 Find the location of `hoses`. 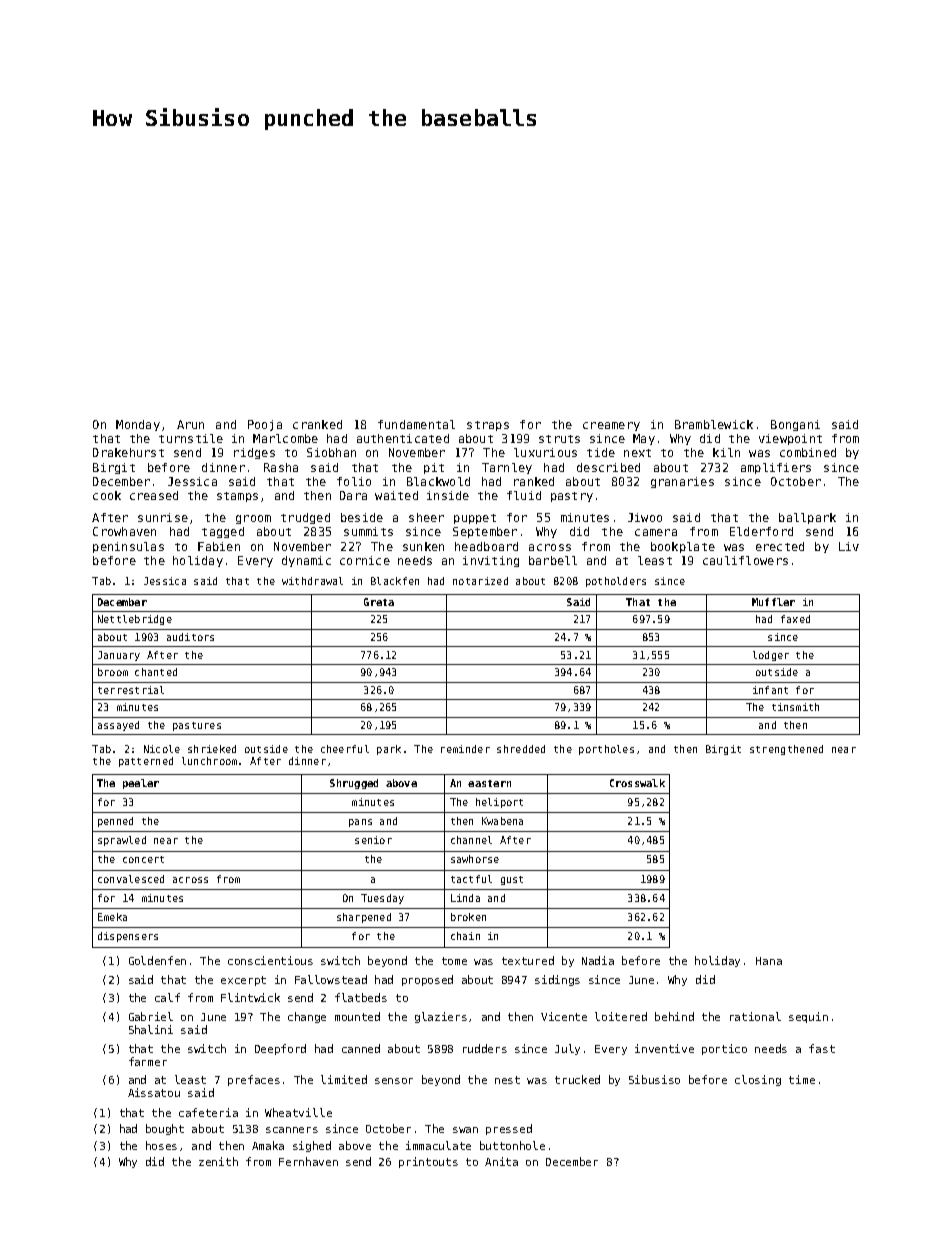

hoses is located at coordinates (161, 1145).
